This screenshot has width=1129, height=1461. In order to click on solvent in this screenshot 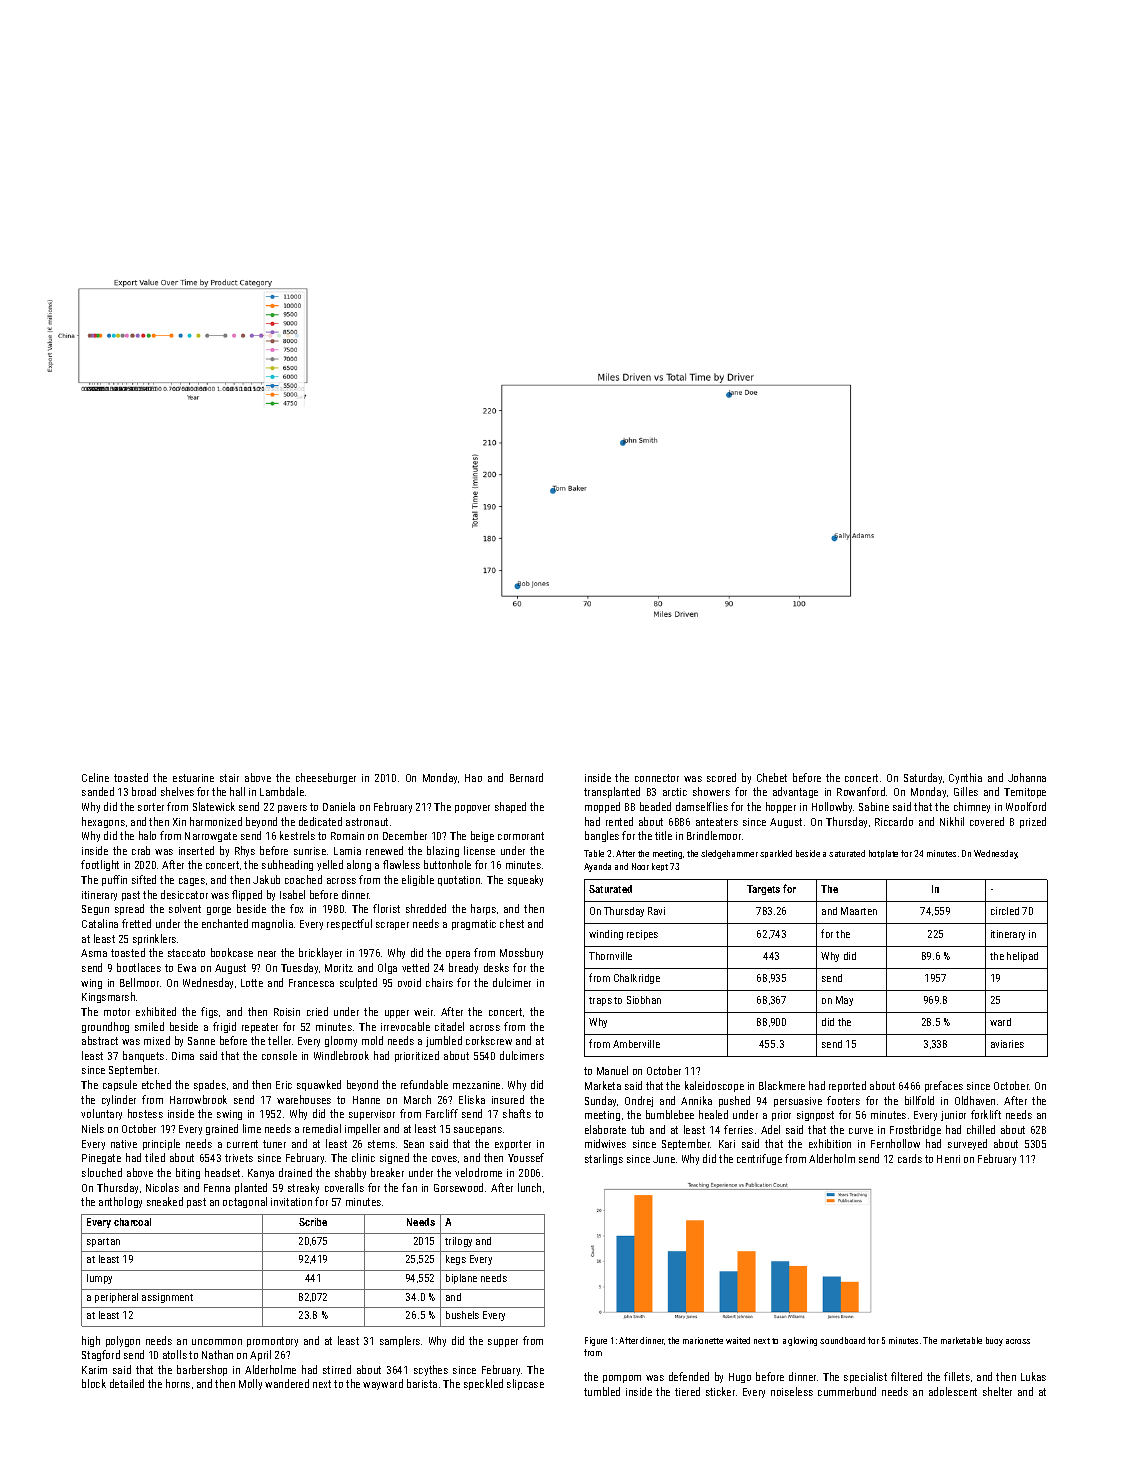, I will do `click(185, 908)`.
